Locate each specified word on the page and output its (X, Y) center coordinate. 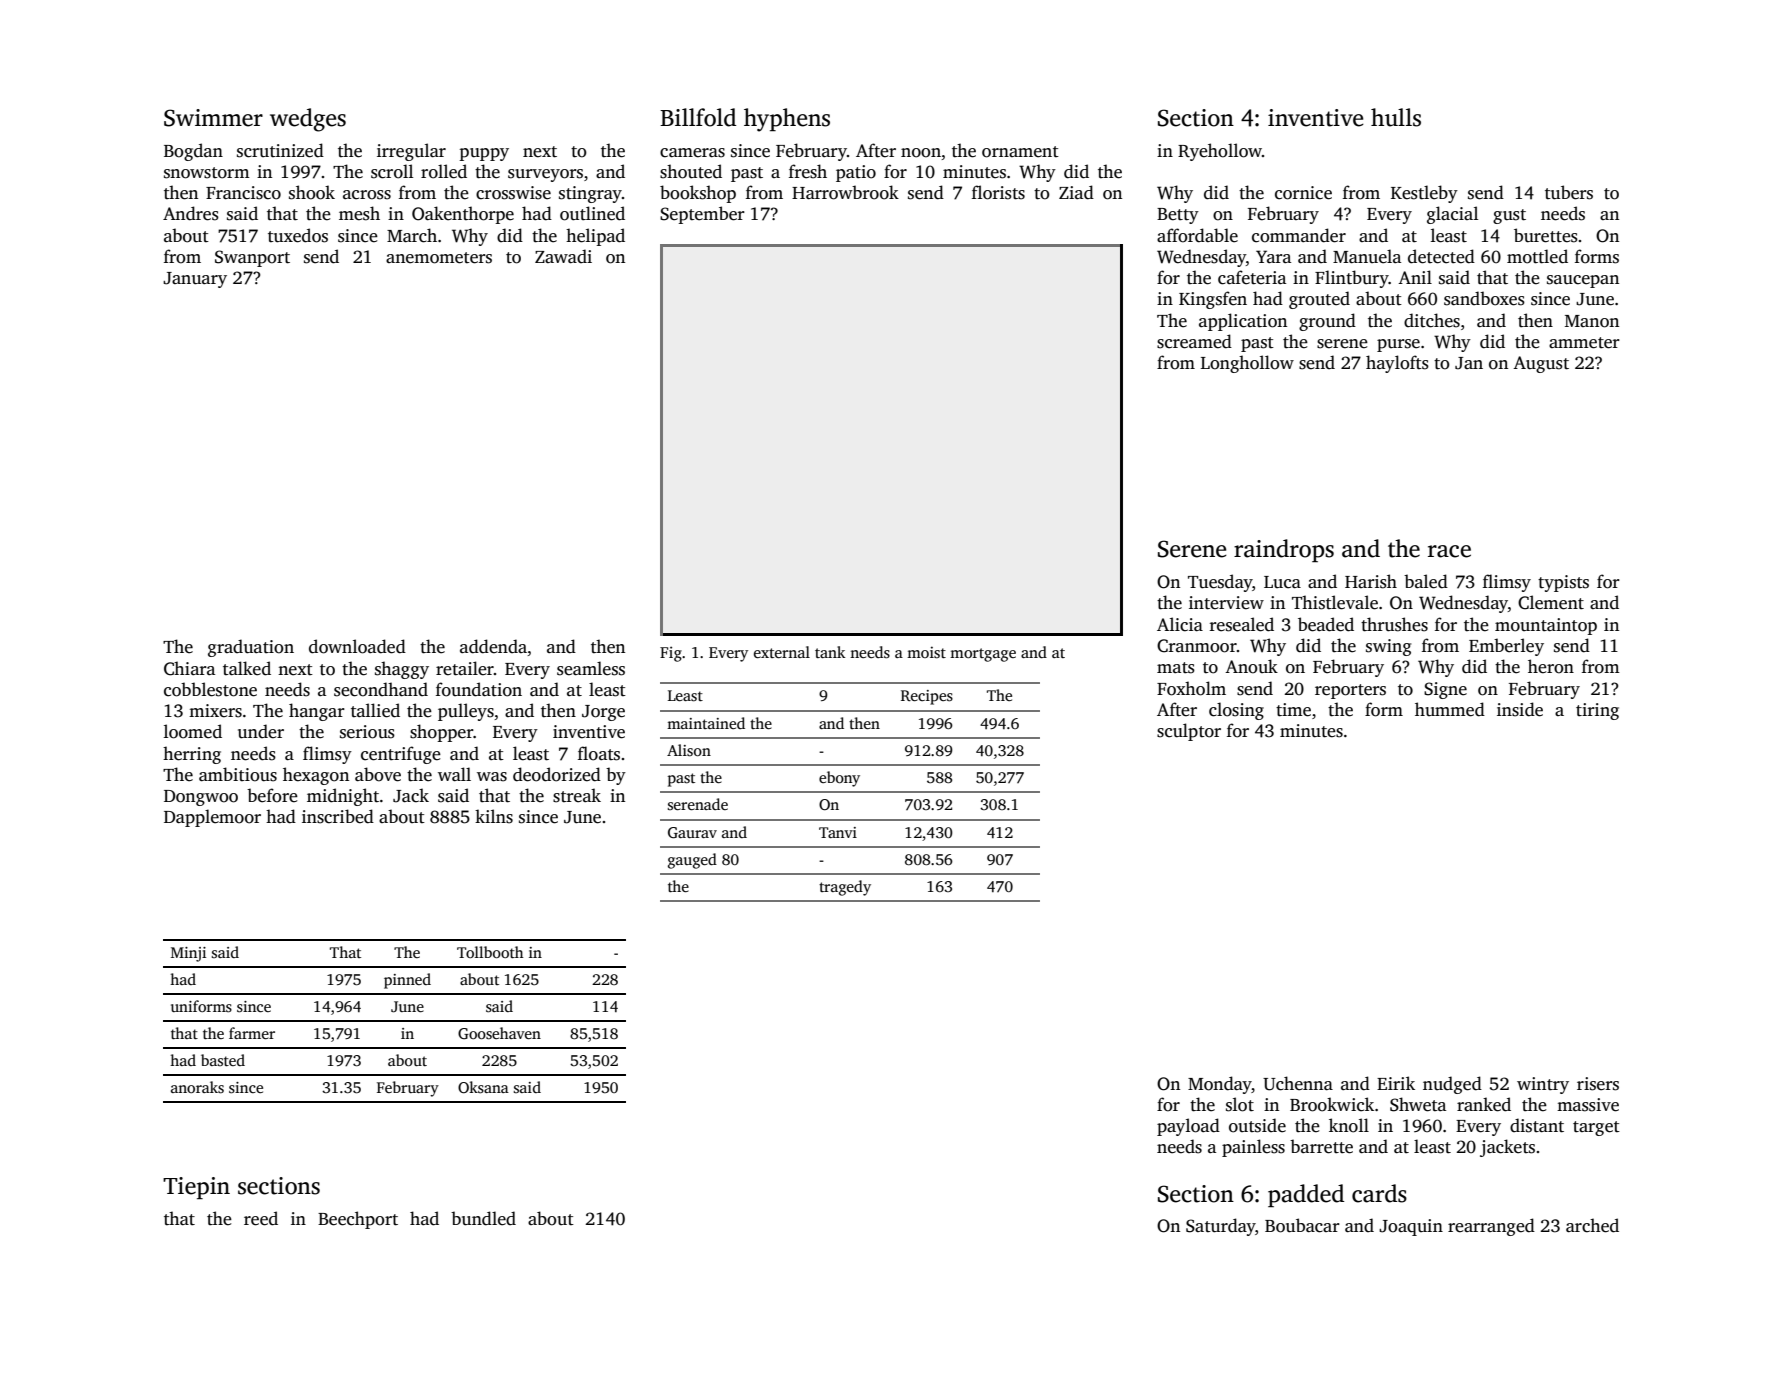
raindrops (1284, 550)
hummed (1450, 709)
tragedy (845, 888)
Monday (1220, 1085)
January (195, 280)
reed (261, 1218)
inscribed (338, 816)
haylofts (1397, 364)
